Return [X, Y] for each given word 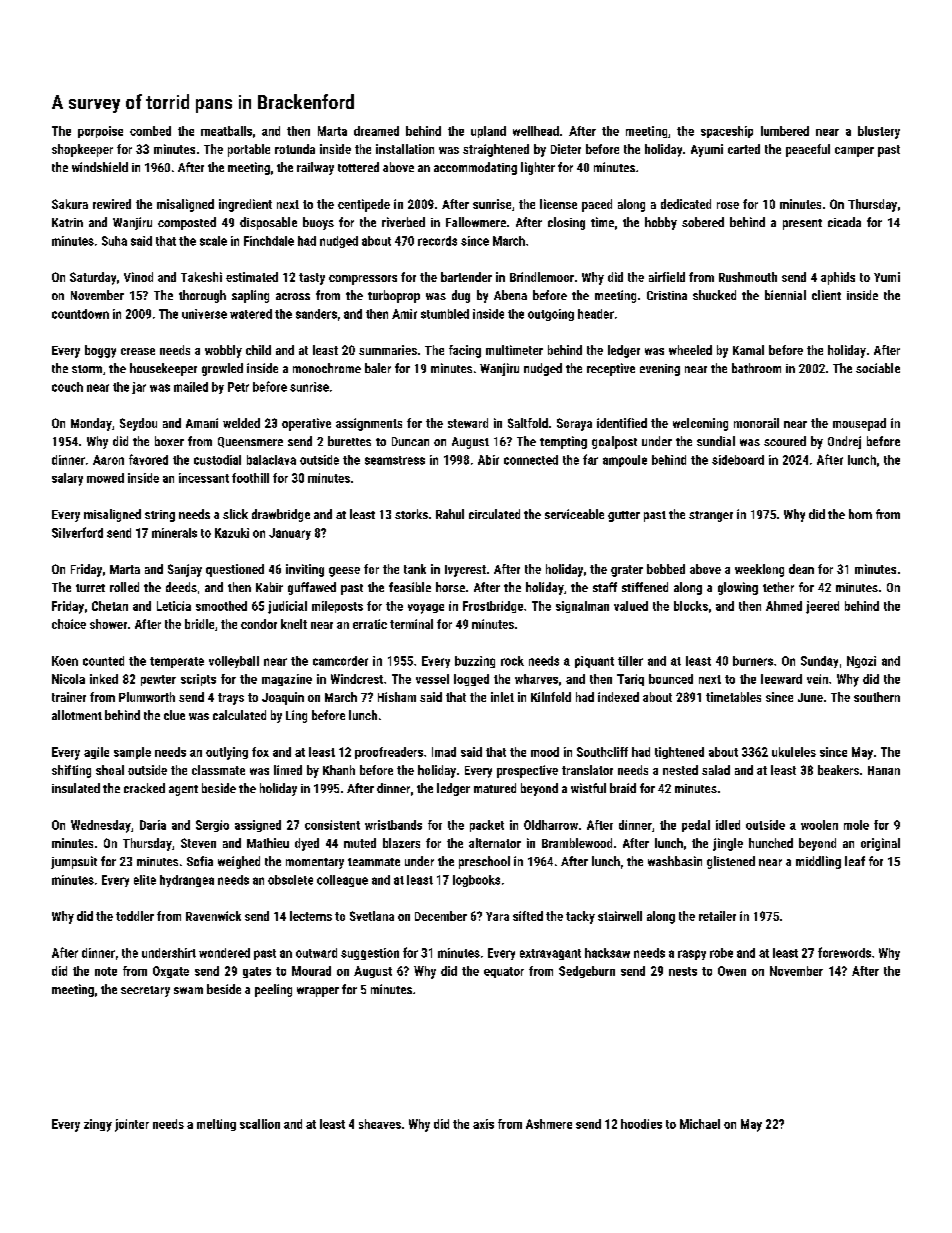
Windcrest [357, 679]
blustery [879, 132]
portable [249, 150]
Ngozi [861, 662]
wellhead [536, 131]
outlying [227, 753]
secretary [145, 991]
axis [483, 1124]
